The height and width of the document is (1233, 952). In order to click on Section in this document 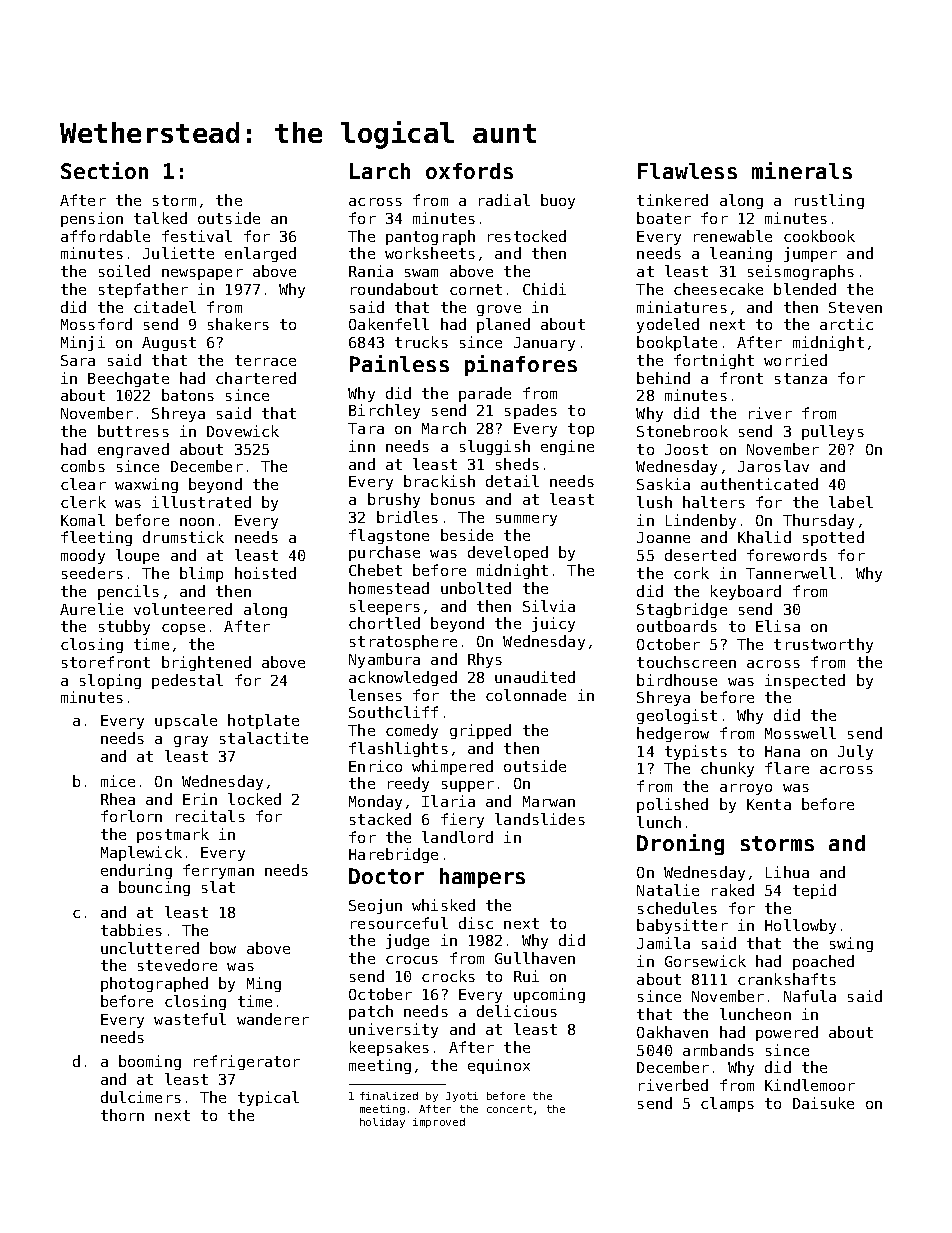, I will do `click(104, 170)`.
